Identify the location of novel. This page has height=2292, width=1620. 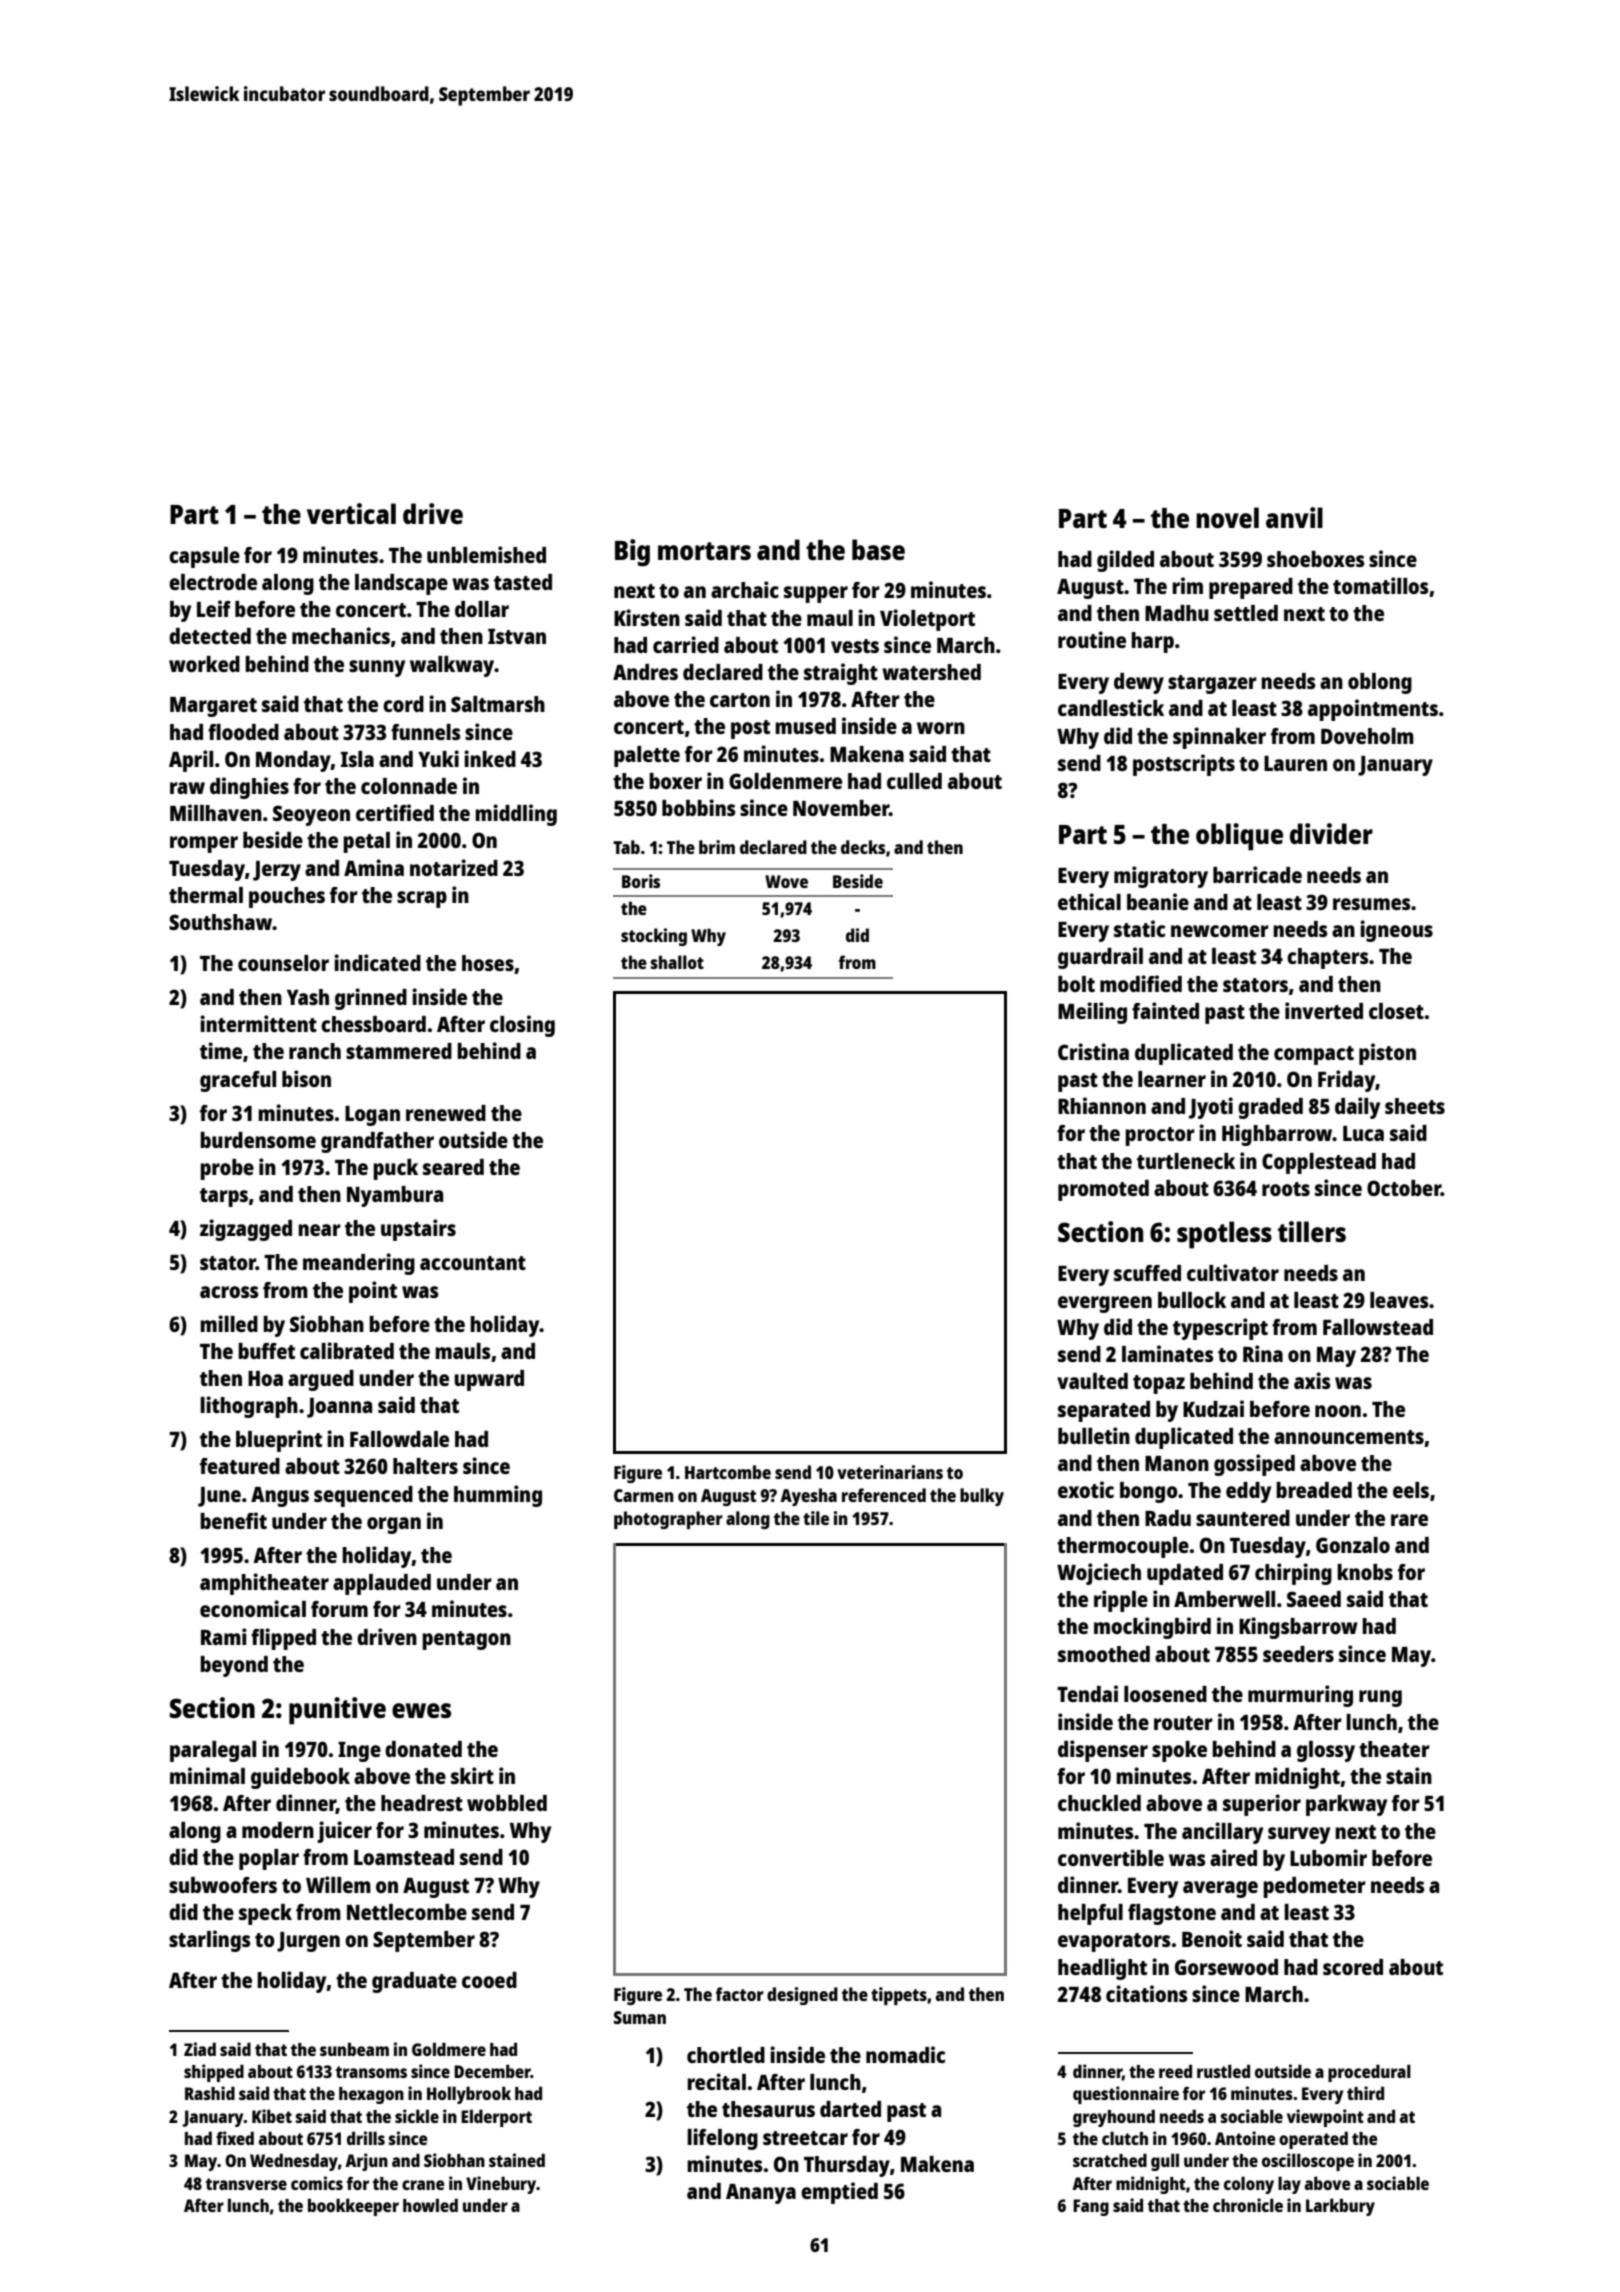
(1227, 517).
